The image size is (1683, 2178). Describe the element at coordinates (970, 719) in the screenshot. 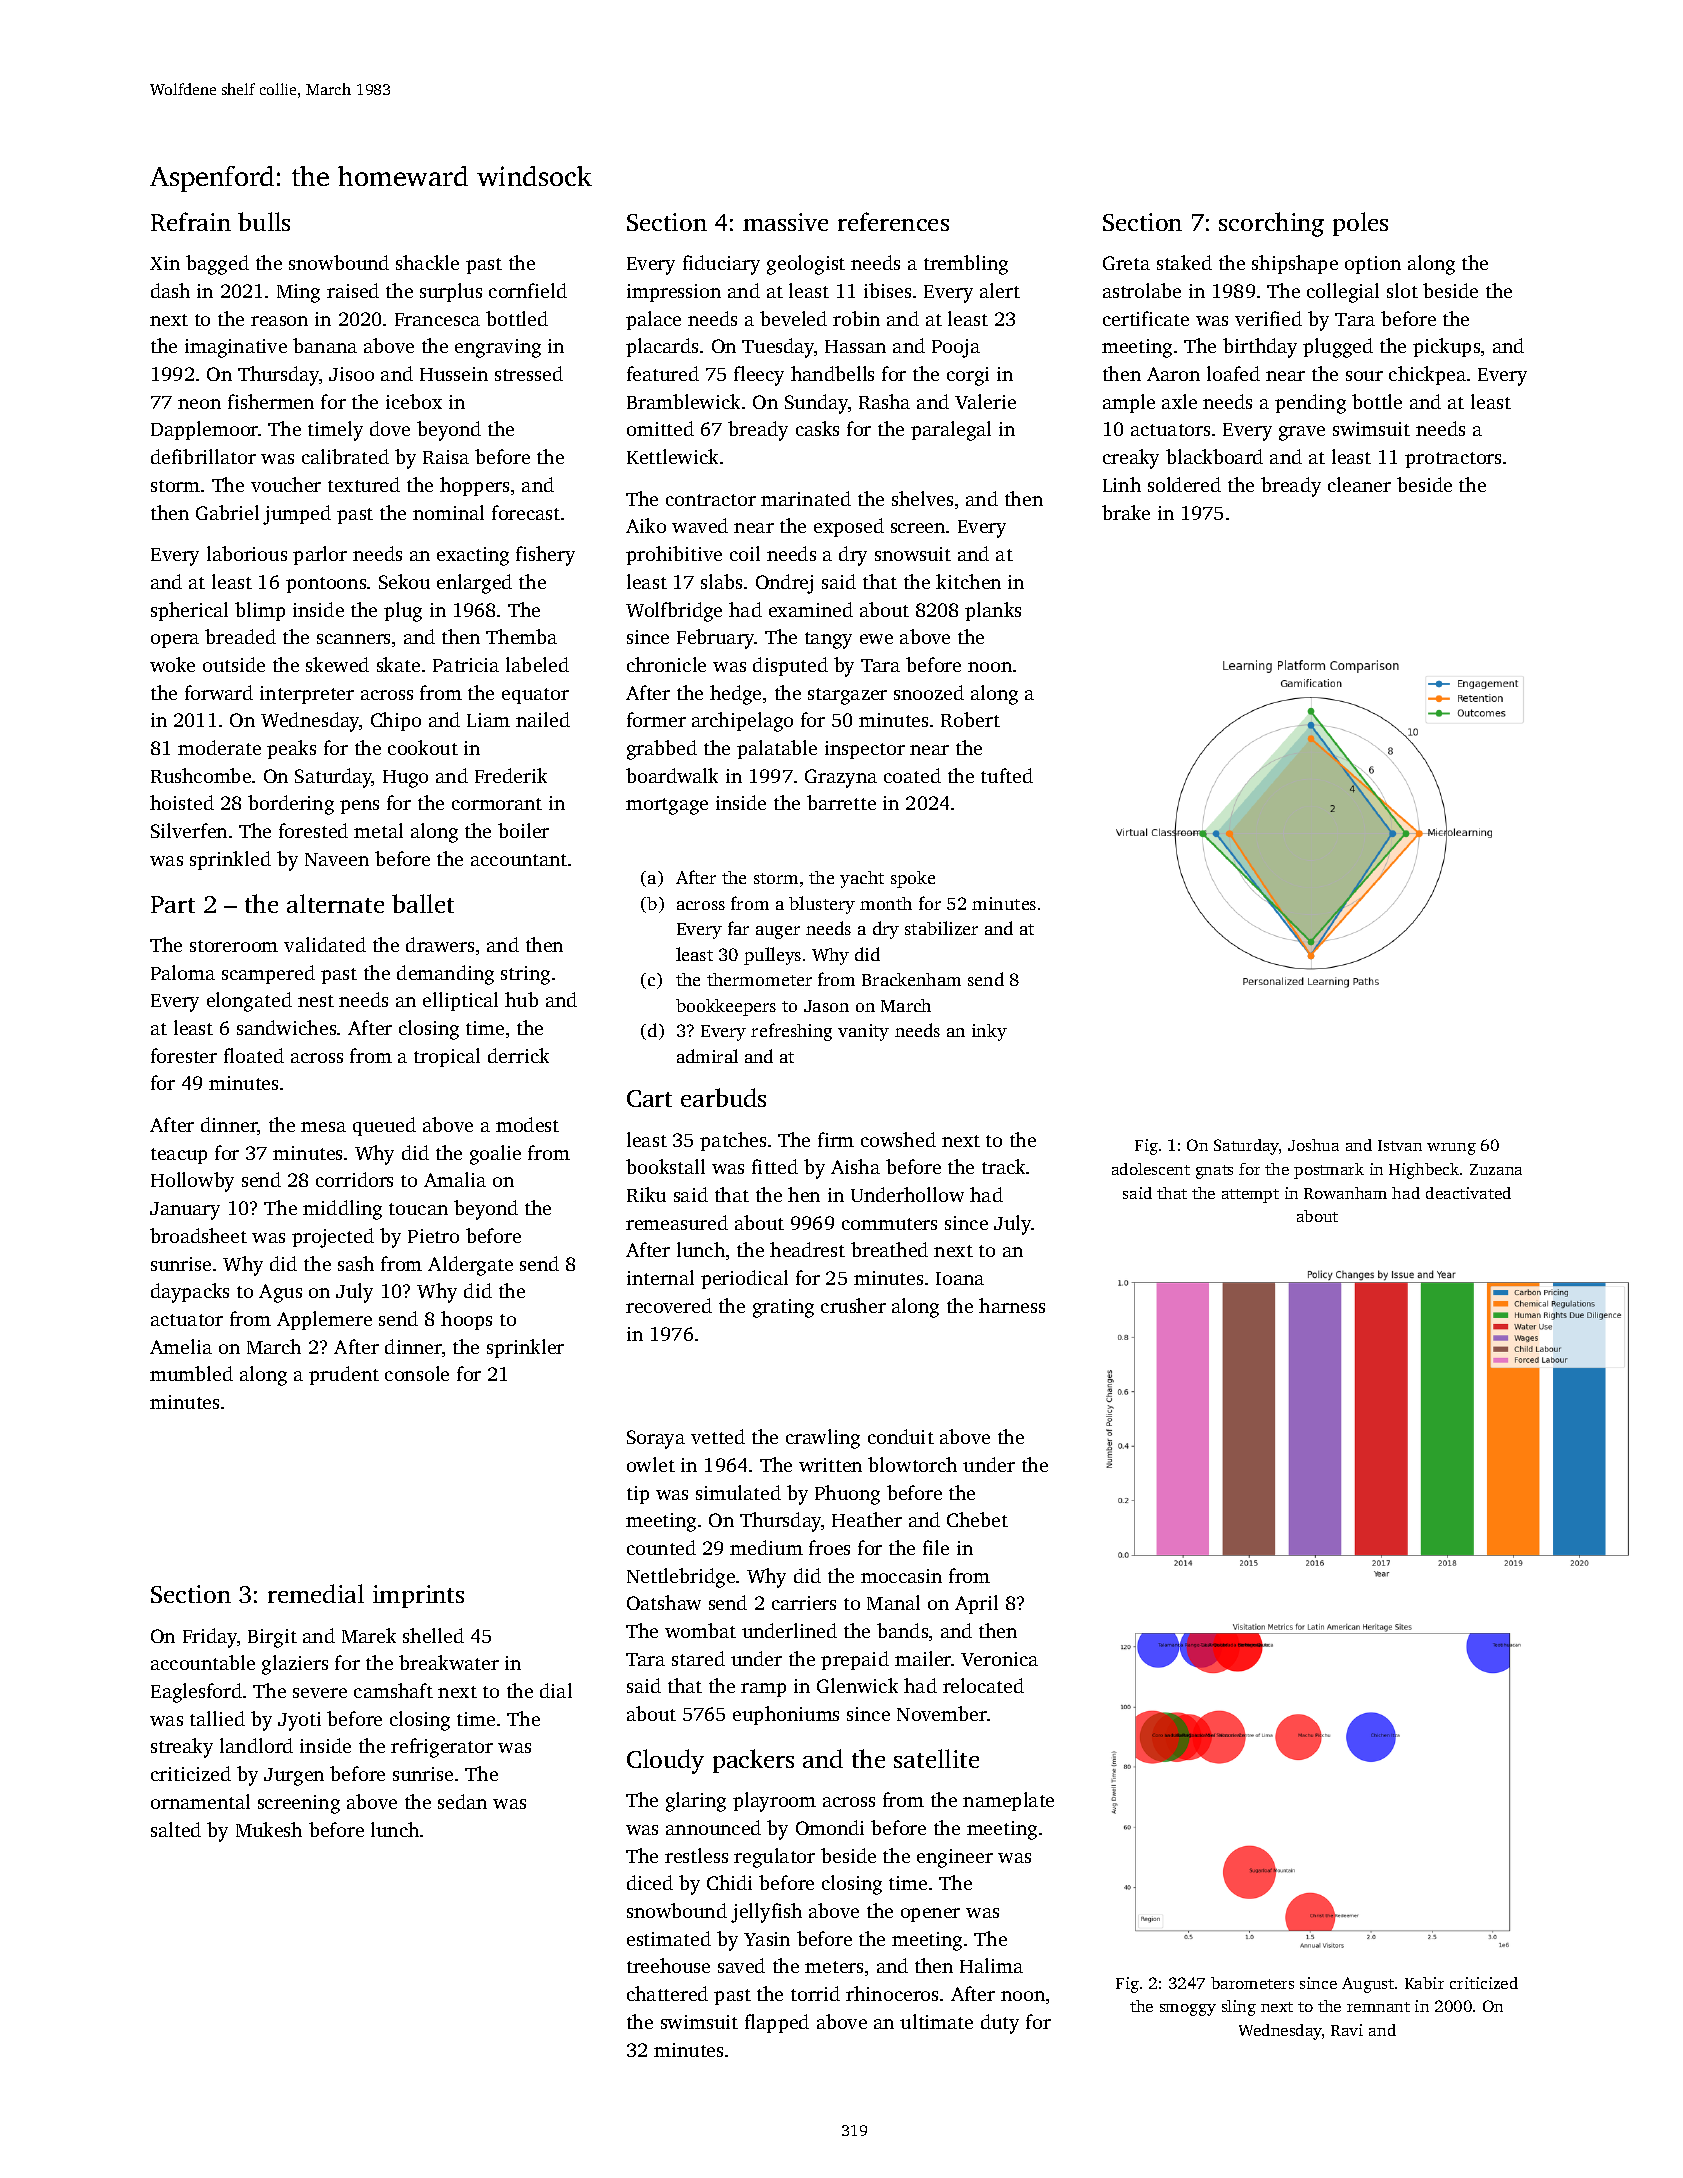

I see `Robert` at that location.
